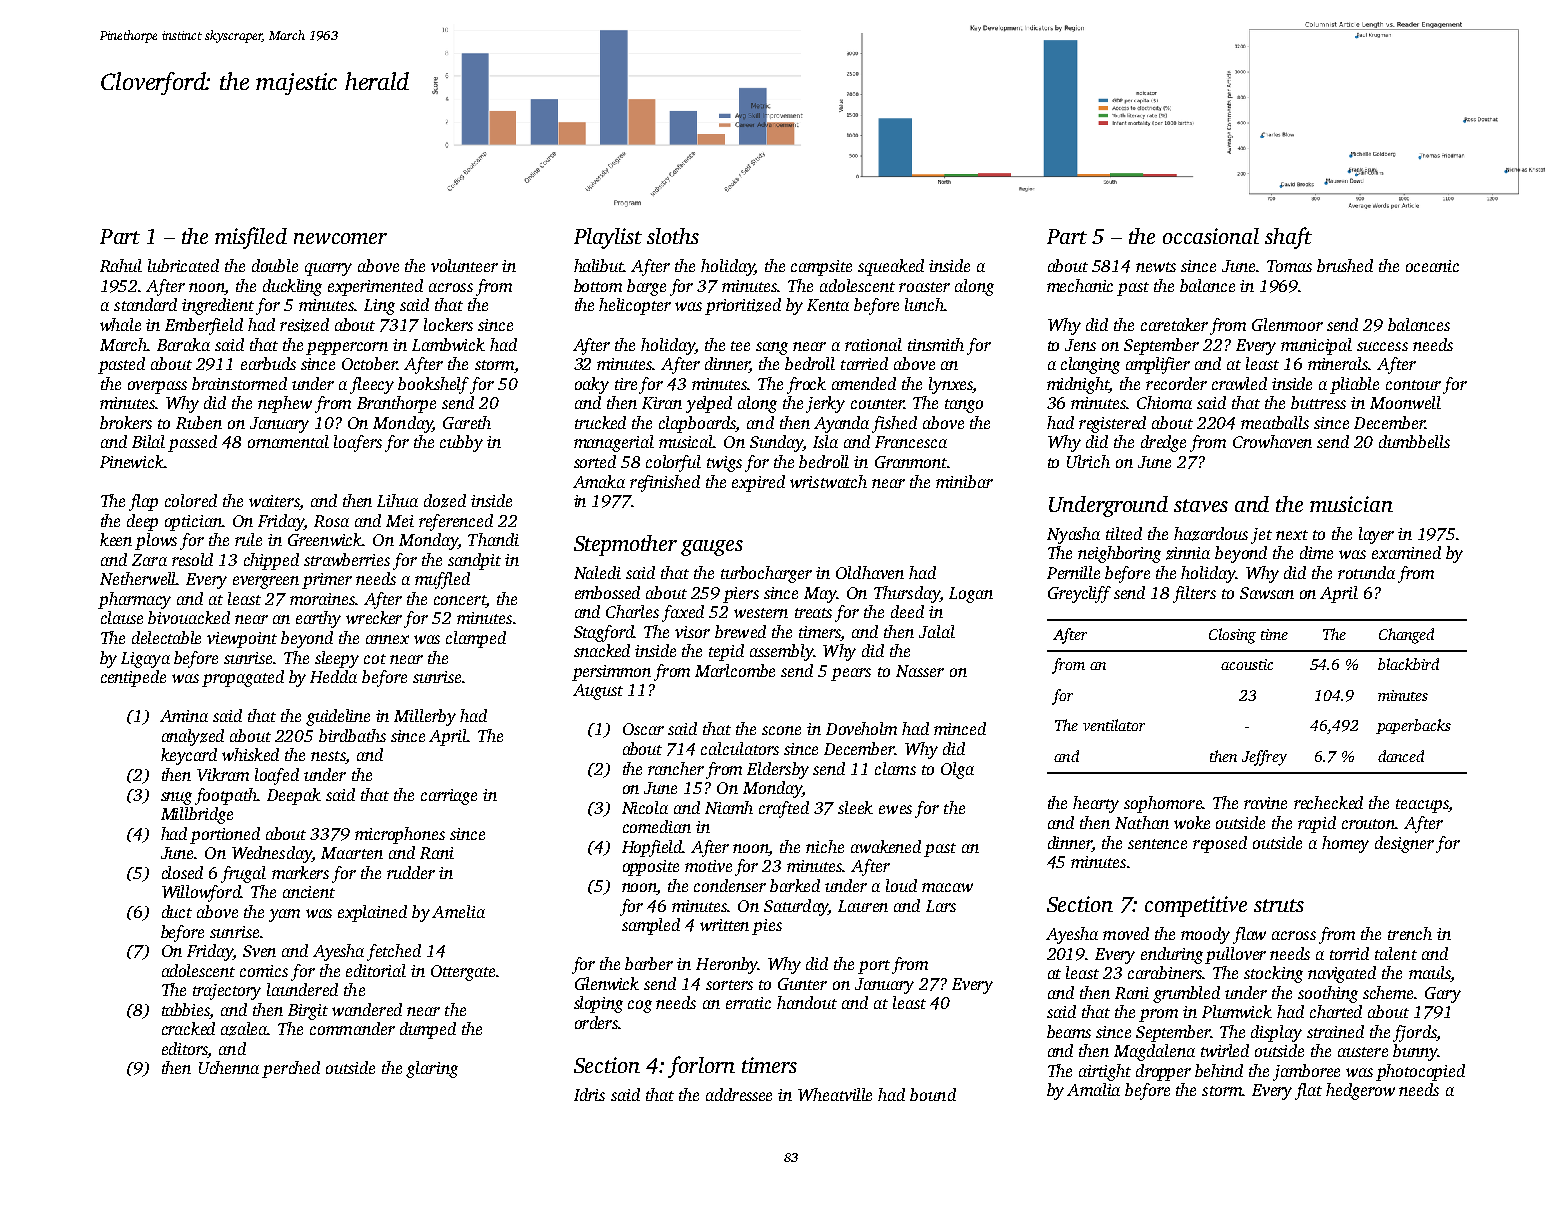  Describe the element at coordinates (251, 238) in the image. I see `misfiled` at that location.
